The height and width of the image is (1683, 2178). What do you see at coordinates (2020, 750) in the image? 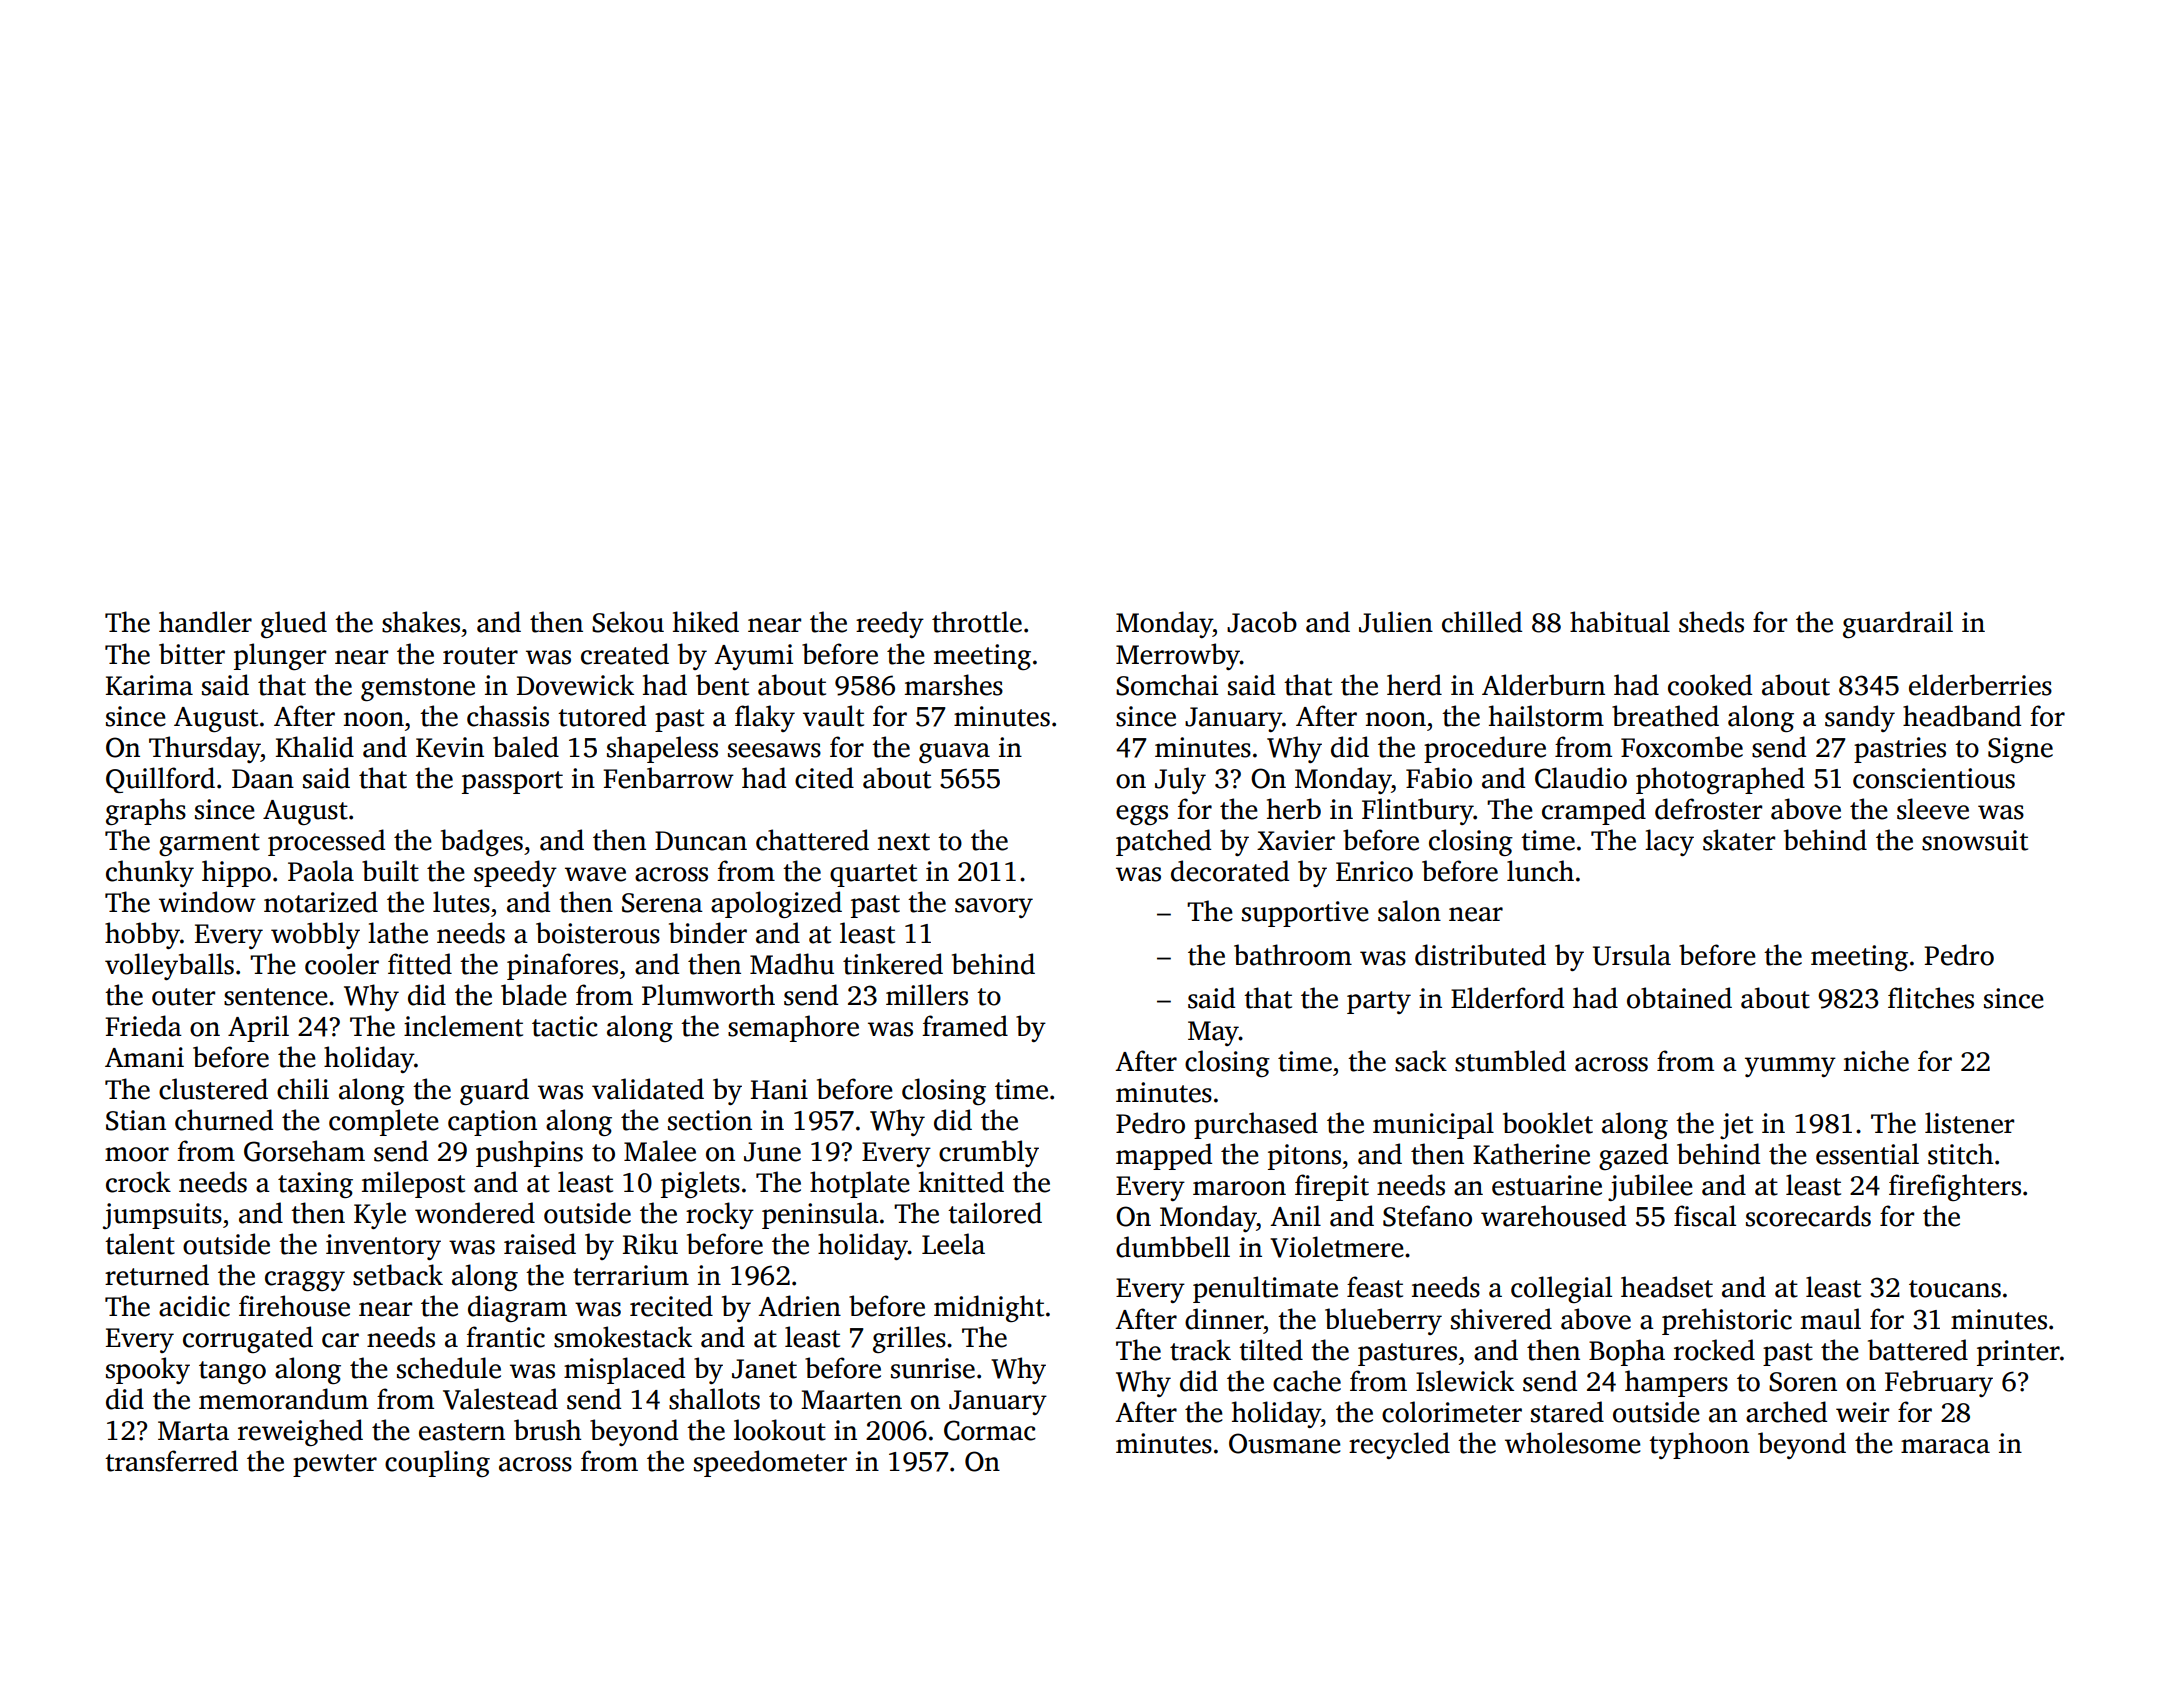
I see `Signe` at bounding box center [2020, 750].
